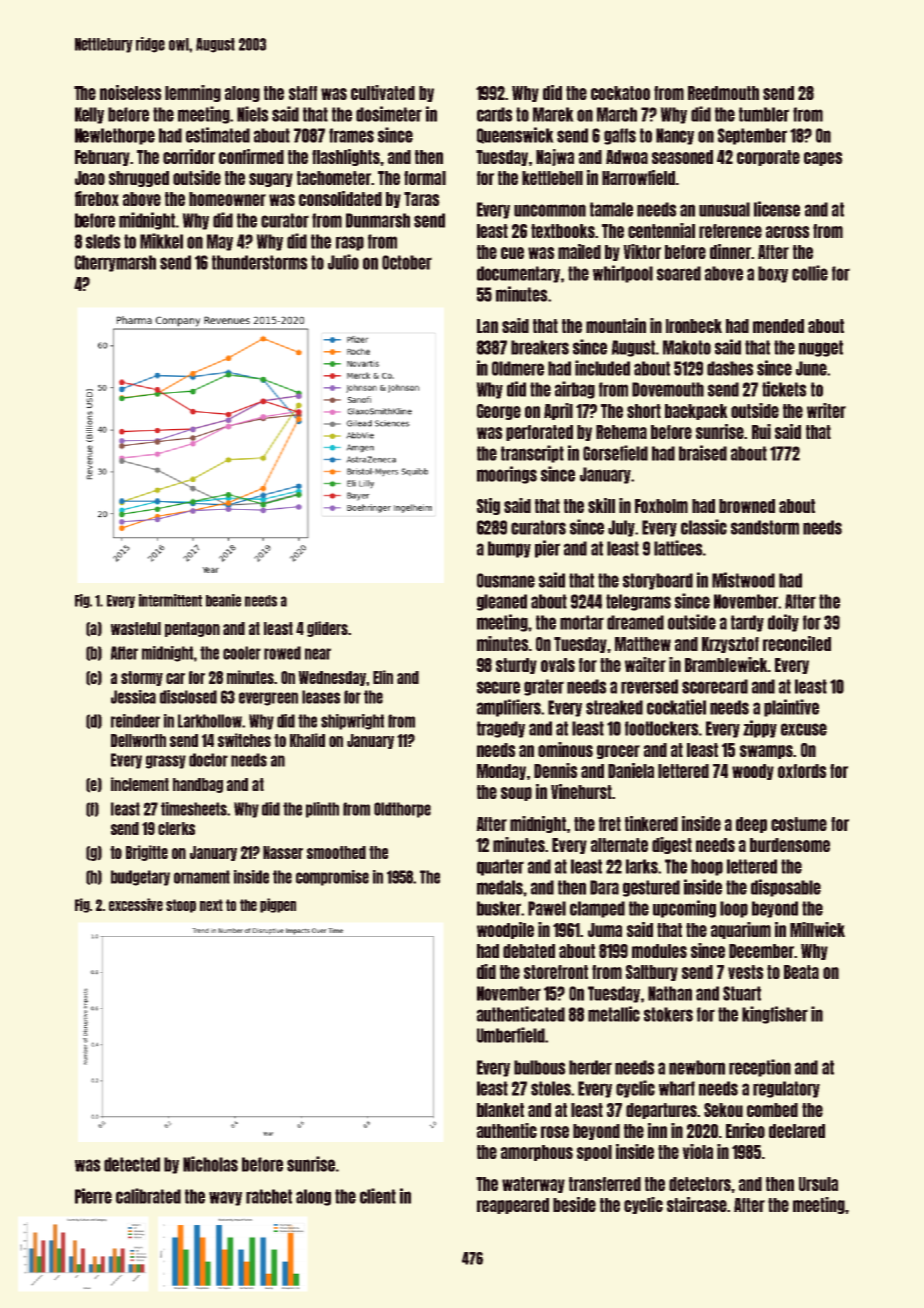  Describe the element at coordinates (223, 600) in the screenshot. I see `beanie` at that location.
